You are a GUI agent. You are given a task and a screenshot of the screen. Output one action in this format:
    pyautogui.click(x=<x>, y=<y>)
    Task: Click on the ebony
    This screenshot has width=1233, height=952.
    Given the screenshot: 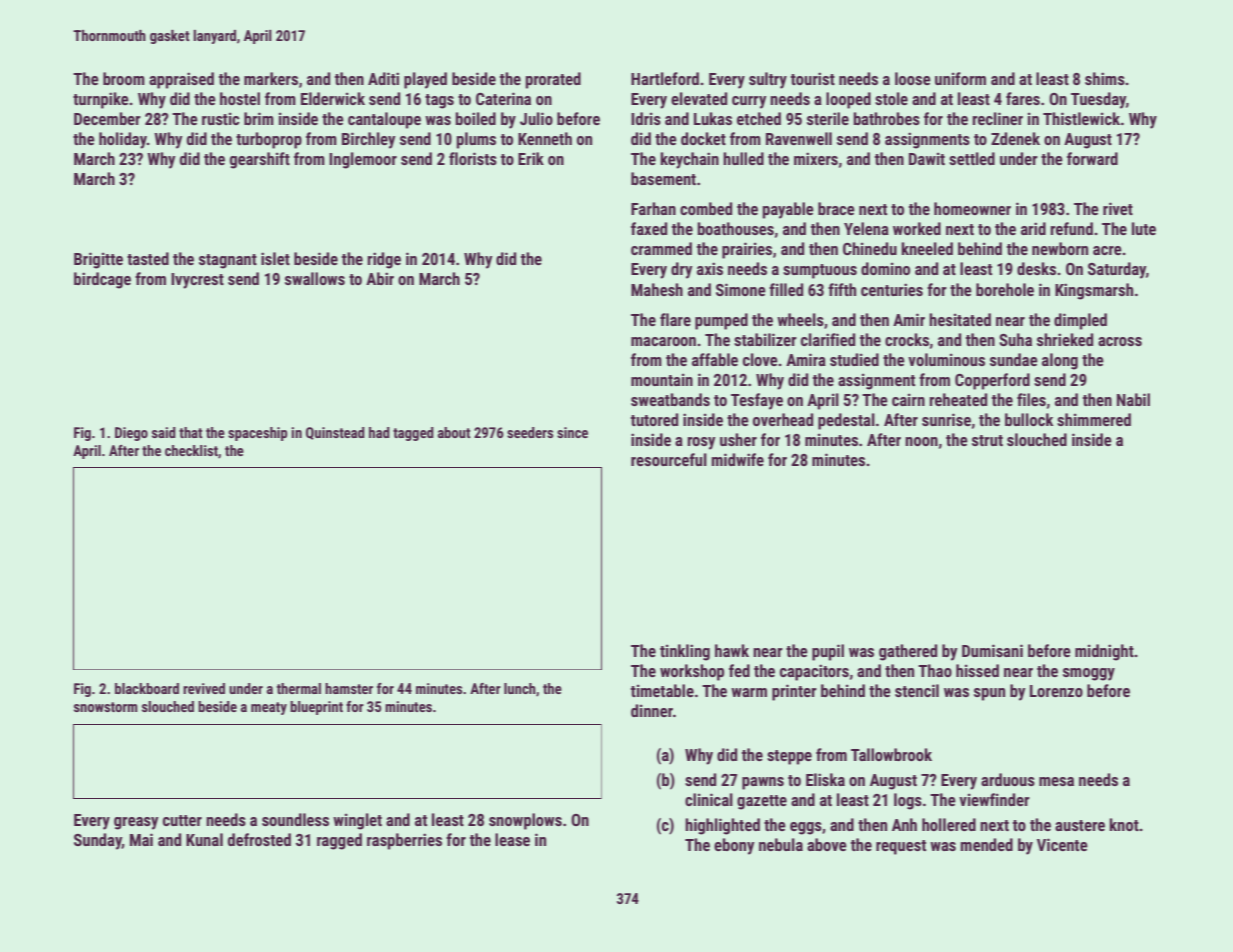 What is the action you would take?
    pyautogui.click(x=734, y=846)
